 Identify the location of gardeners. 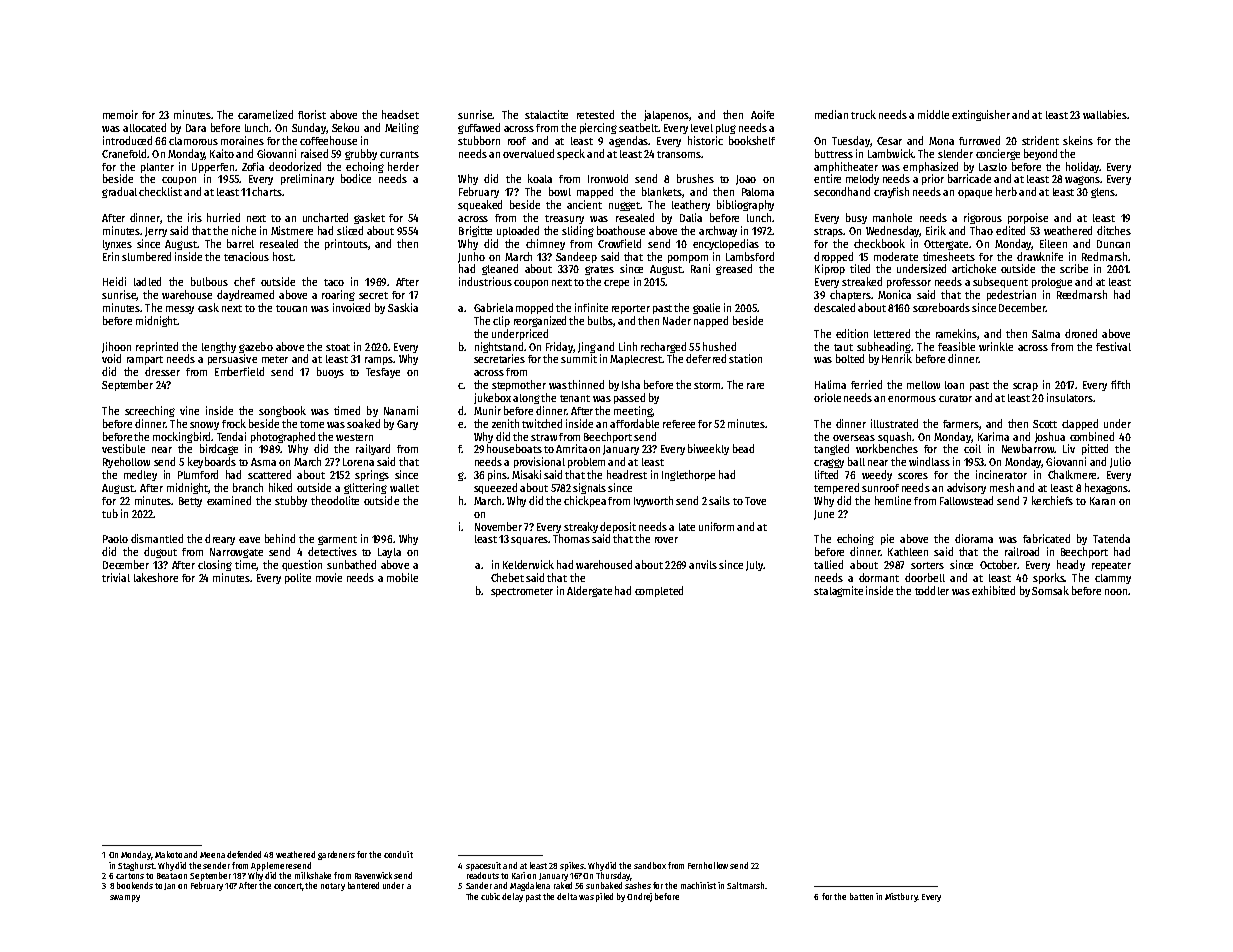
(336, 855).
